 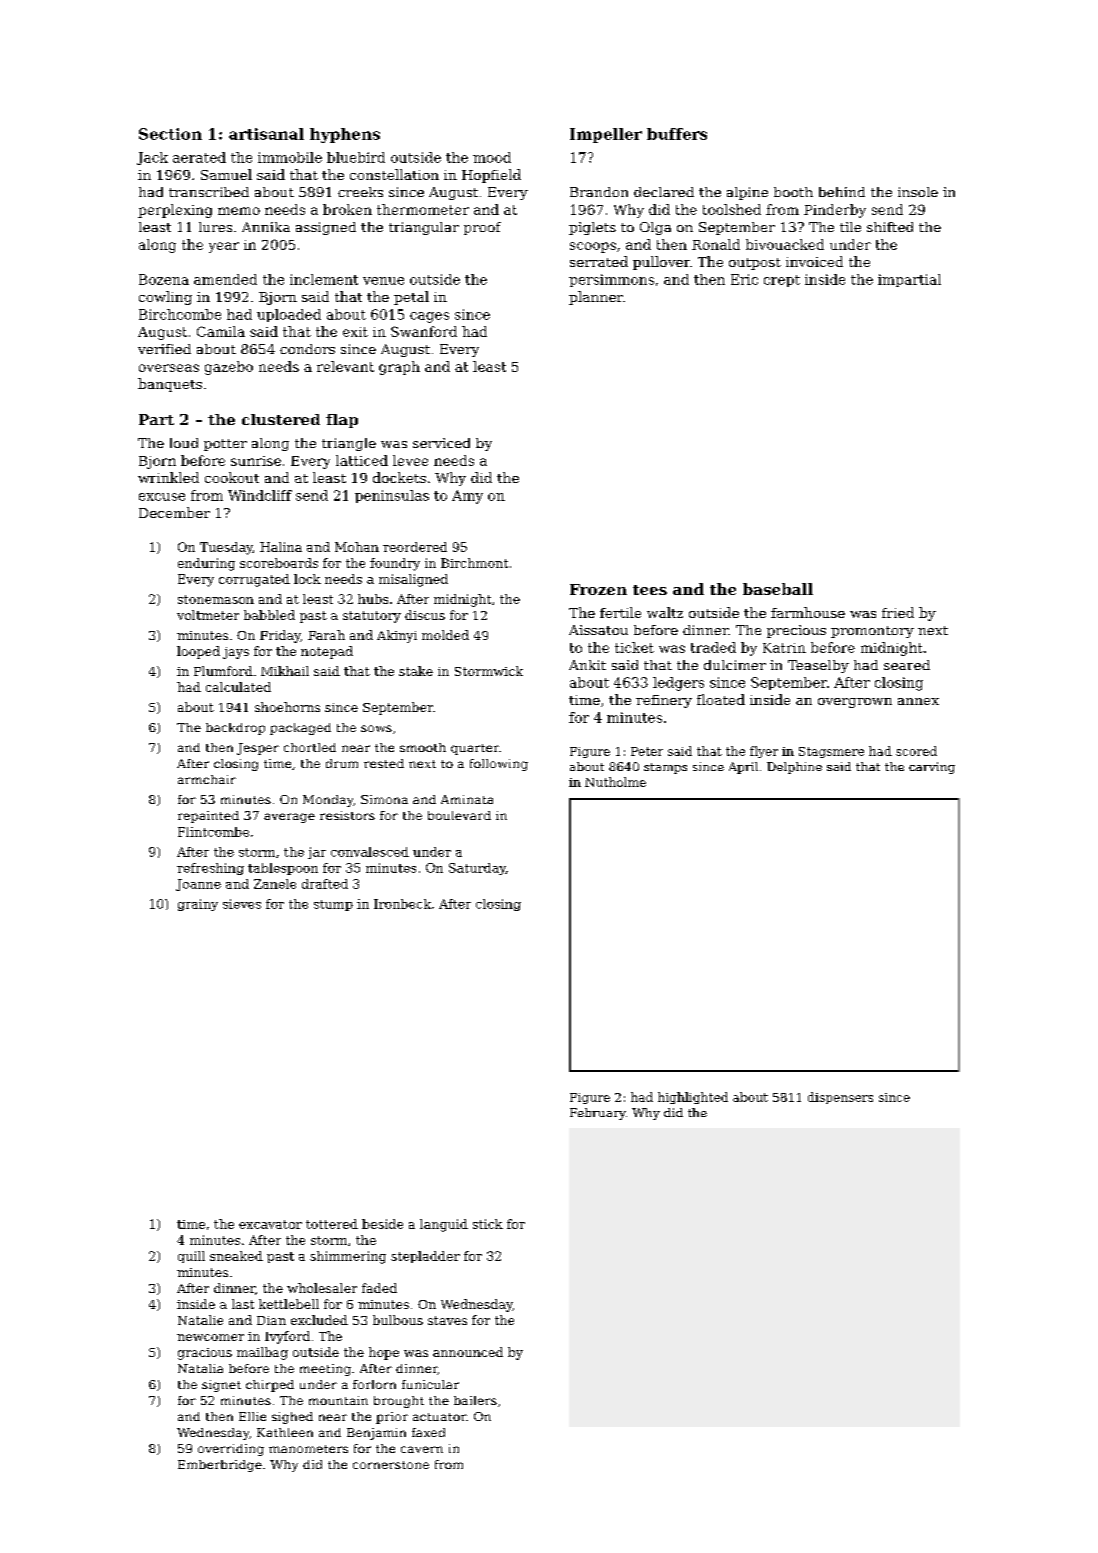 What do you see at coordinates (275, 884) in the document?
I see `Zanele` at bounding box center [275, 884].
